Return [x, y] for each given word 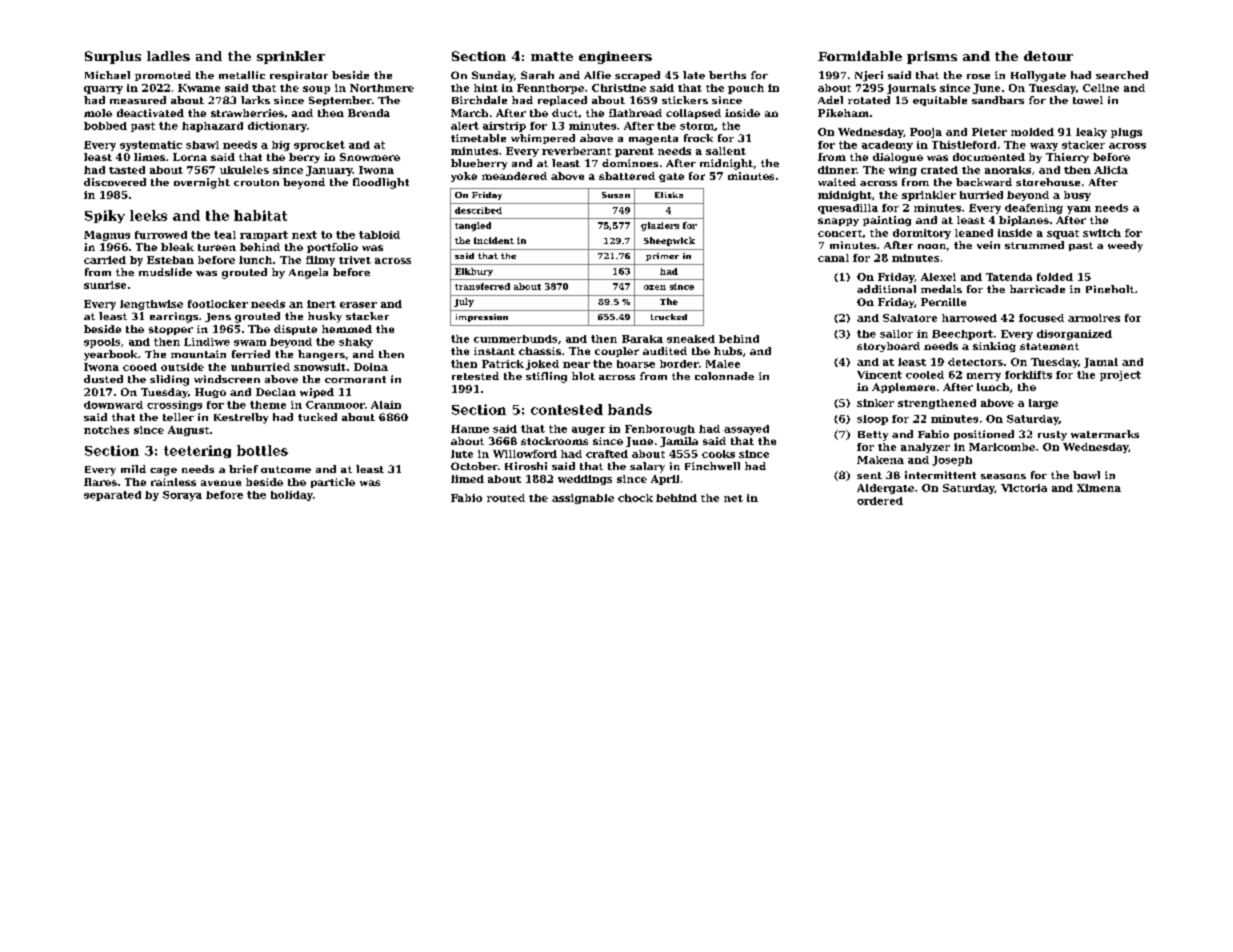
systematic [151, 146]
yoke [464, 177]
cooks [718, 454]
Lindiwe [207, 342]
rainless [173, 482]
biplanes [1024, 221]
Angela [308, 273]
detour [1048, 56]
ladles [168, 56]
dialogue [898, 158]
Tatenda [1009, 277]
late [694, 75]
